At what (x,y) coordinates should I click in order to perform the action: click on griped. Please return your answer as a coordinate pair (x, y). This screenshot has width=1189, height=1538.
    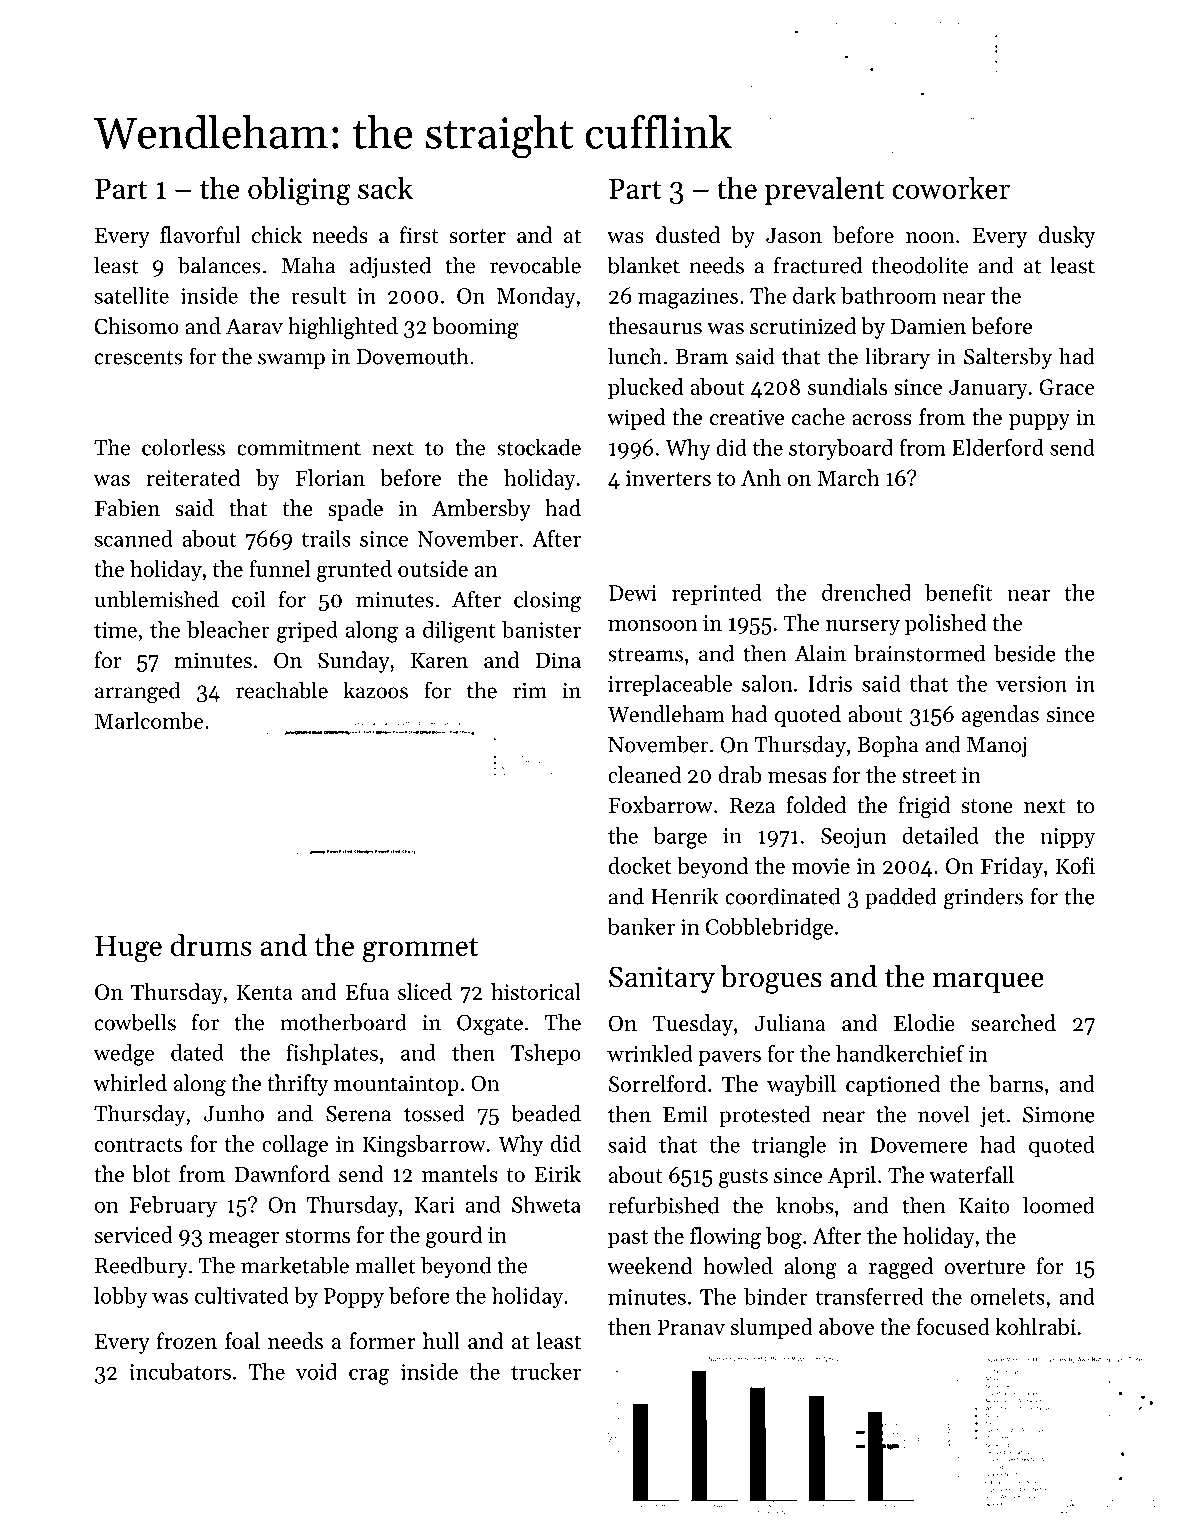
    Looking at the image, I should click on (307, 632).
